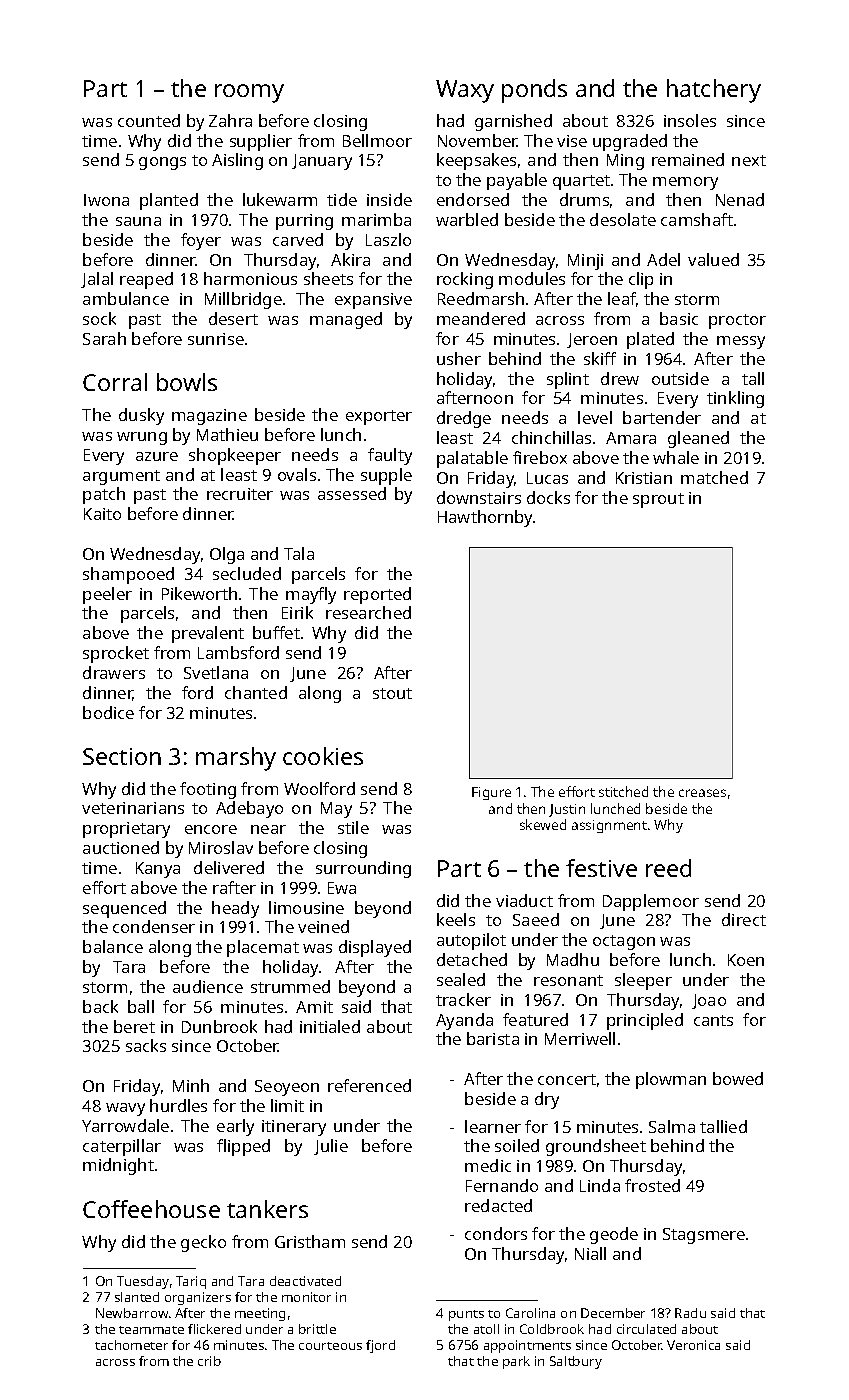 Image resolution: width=849 pixels, height=1400 pixels. I want to click on Bellmoor, so click(377, 140).
